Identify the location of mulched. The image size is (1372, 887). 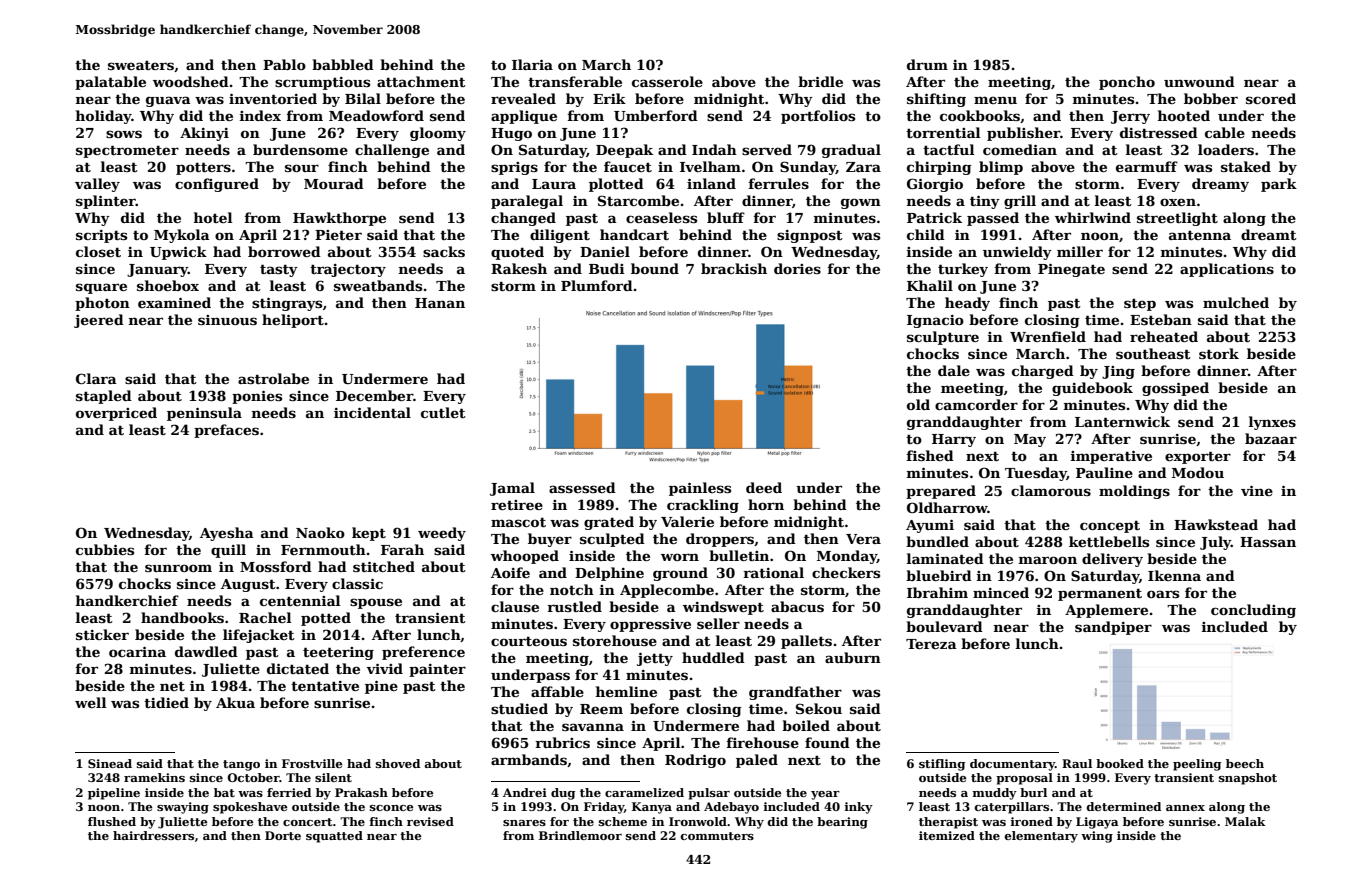
(1236, 302).
